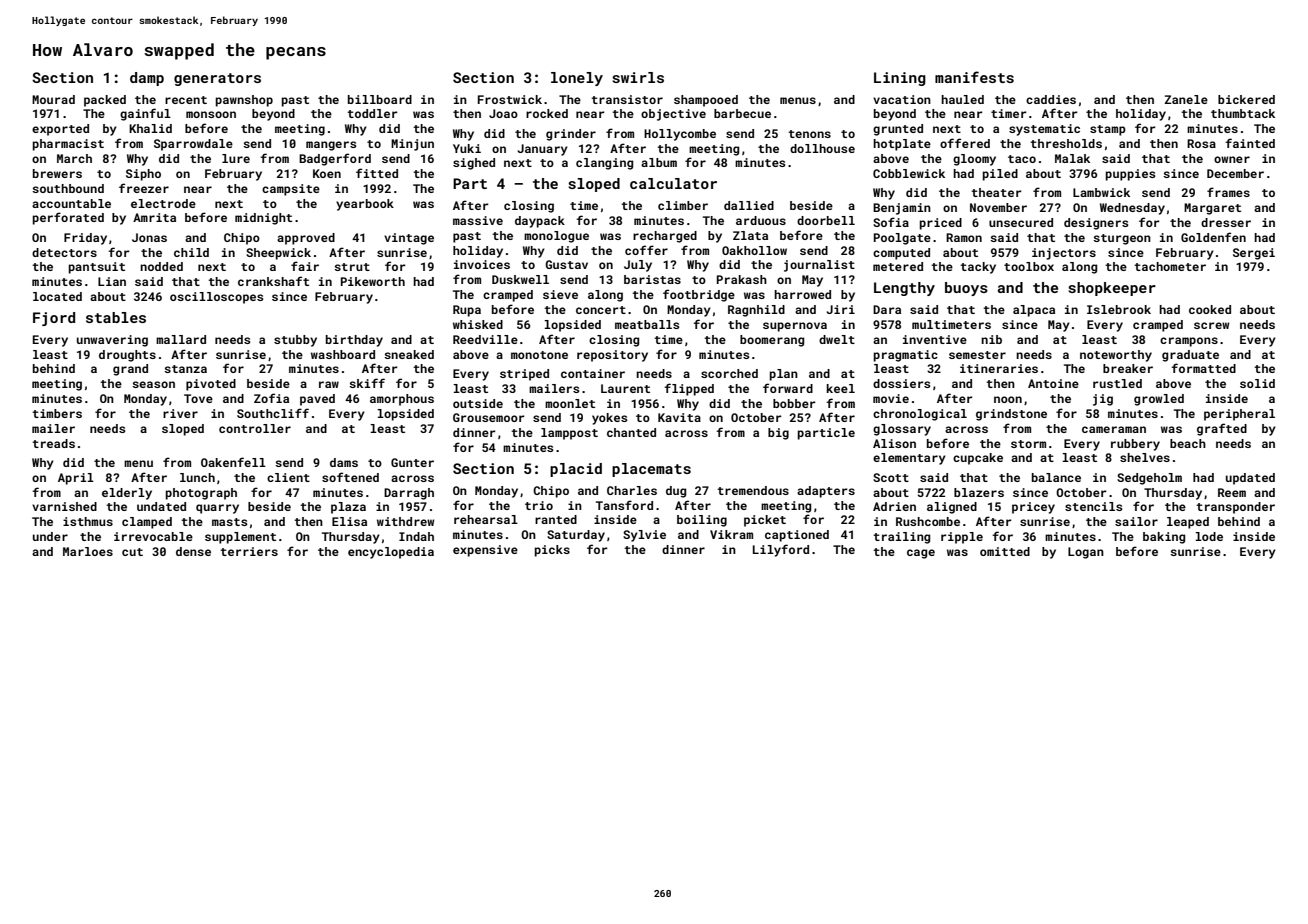  I want to click on Lian, so click(112, 281).
